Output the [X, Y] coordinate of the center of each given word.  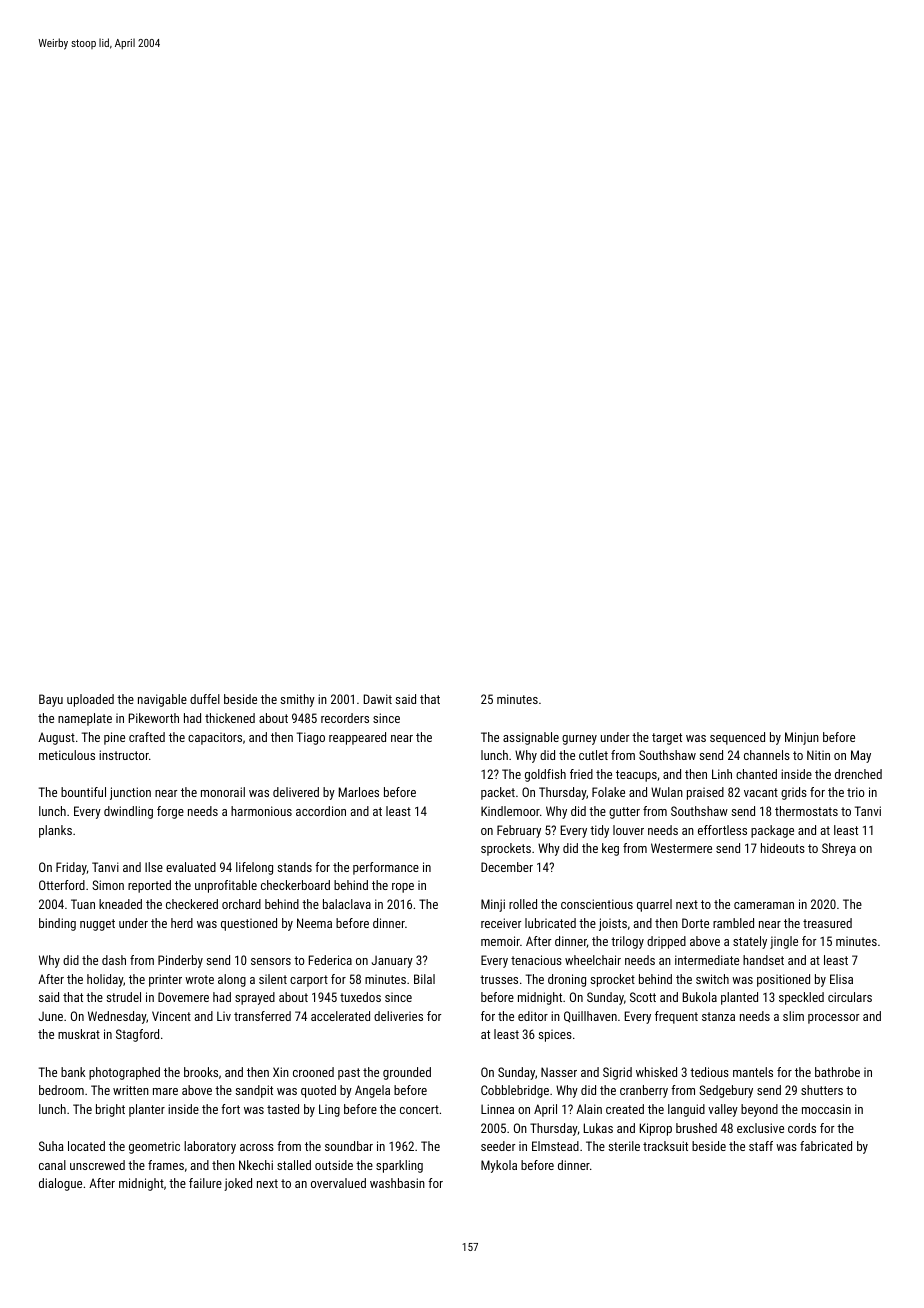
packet [498, 793]
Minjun [802, 738]
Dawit [378, 699]
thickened [230, 718]
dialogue [60, 1184]
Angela [372, 1091]
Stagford [137, 1035]
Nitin [818, 755]
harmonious [261, 811]
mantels [753, 1072]
